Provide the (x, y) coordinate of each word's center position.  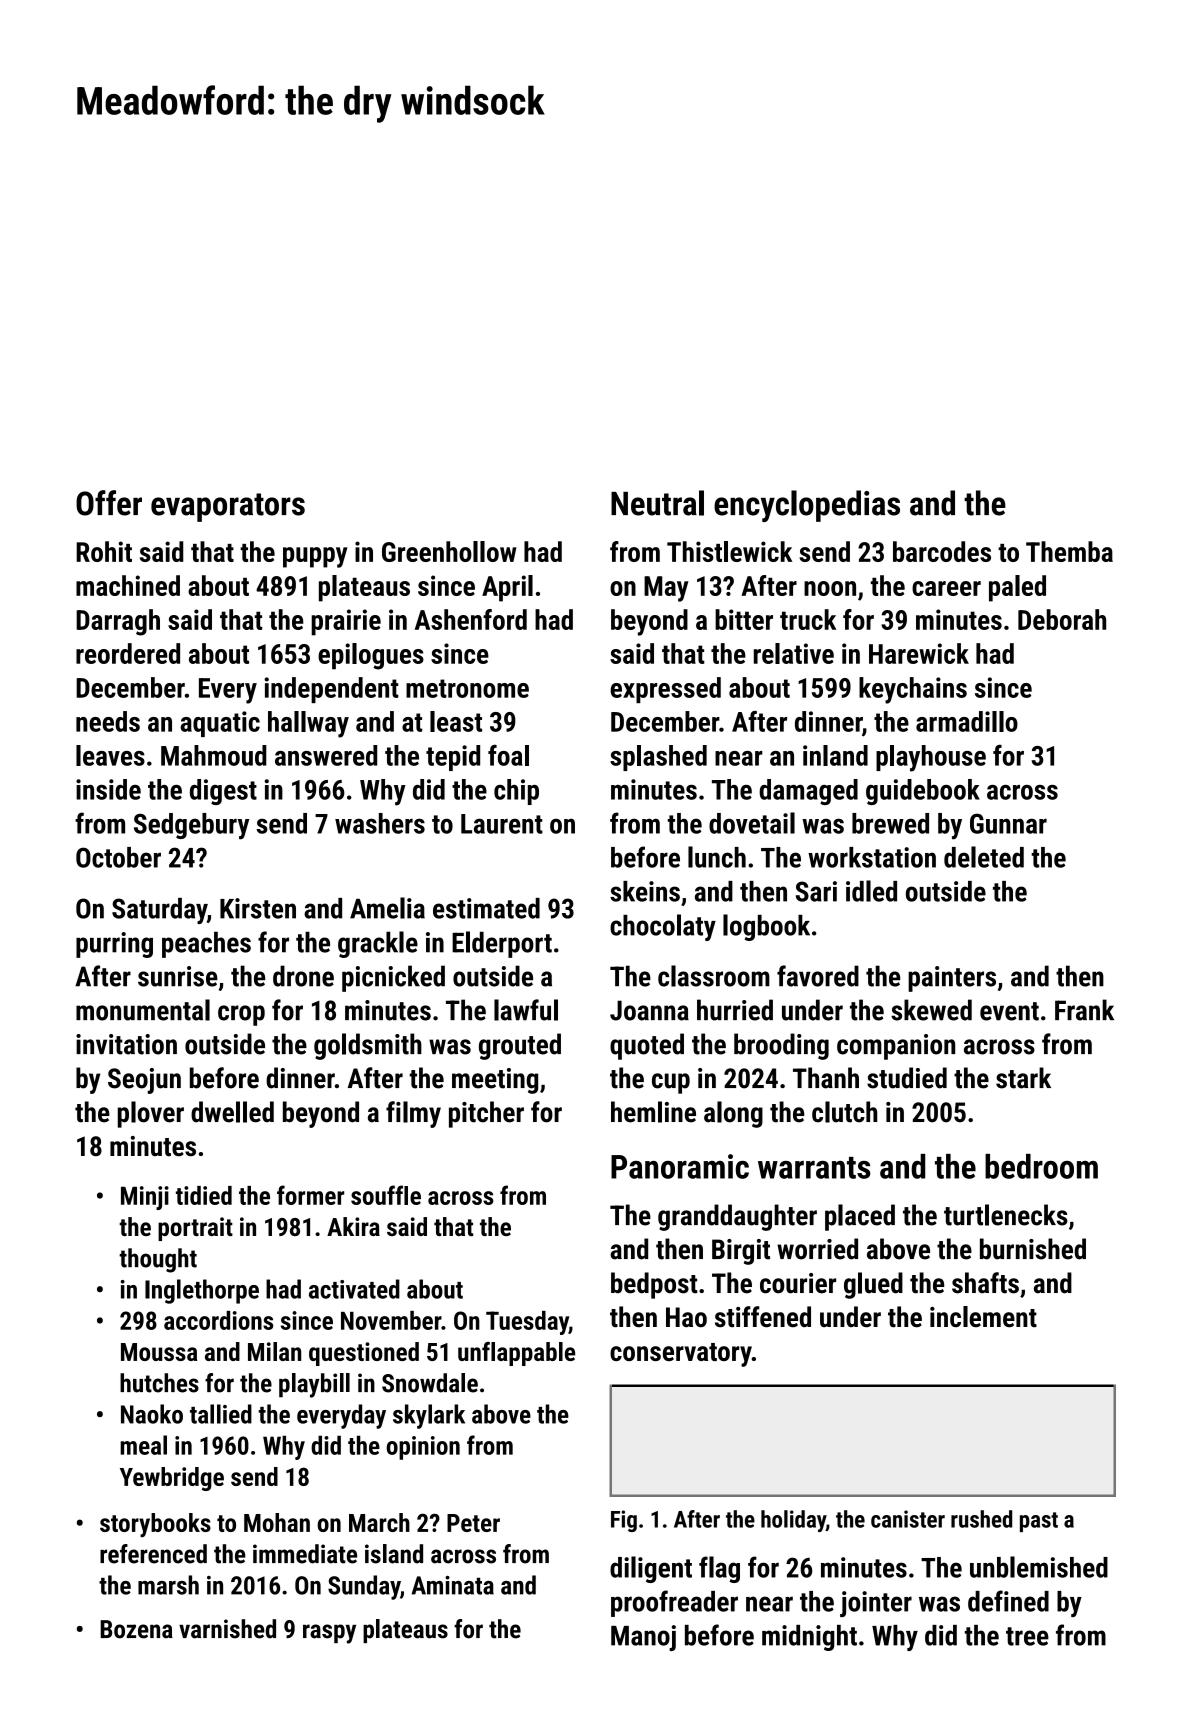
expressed (665, 690)
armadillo (967, 721)
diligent (651, 1569)
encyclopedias (807, 506)
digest (223, 792)
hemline (653, 1112)
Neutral (657, 503)
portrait (195, 1229)
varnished (227, 1629)
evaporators (228, 507)
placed (860, 1217)
